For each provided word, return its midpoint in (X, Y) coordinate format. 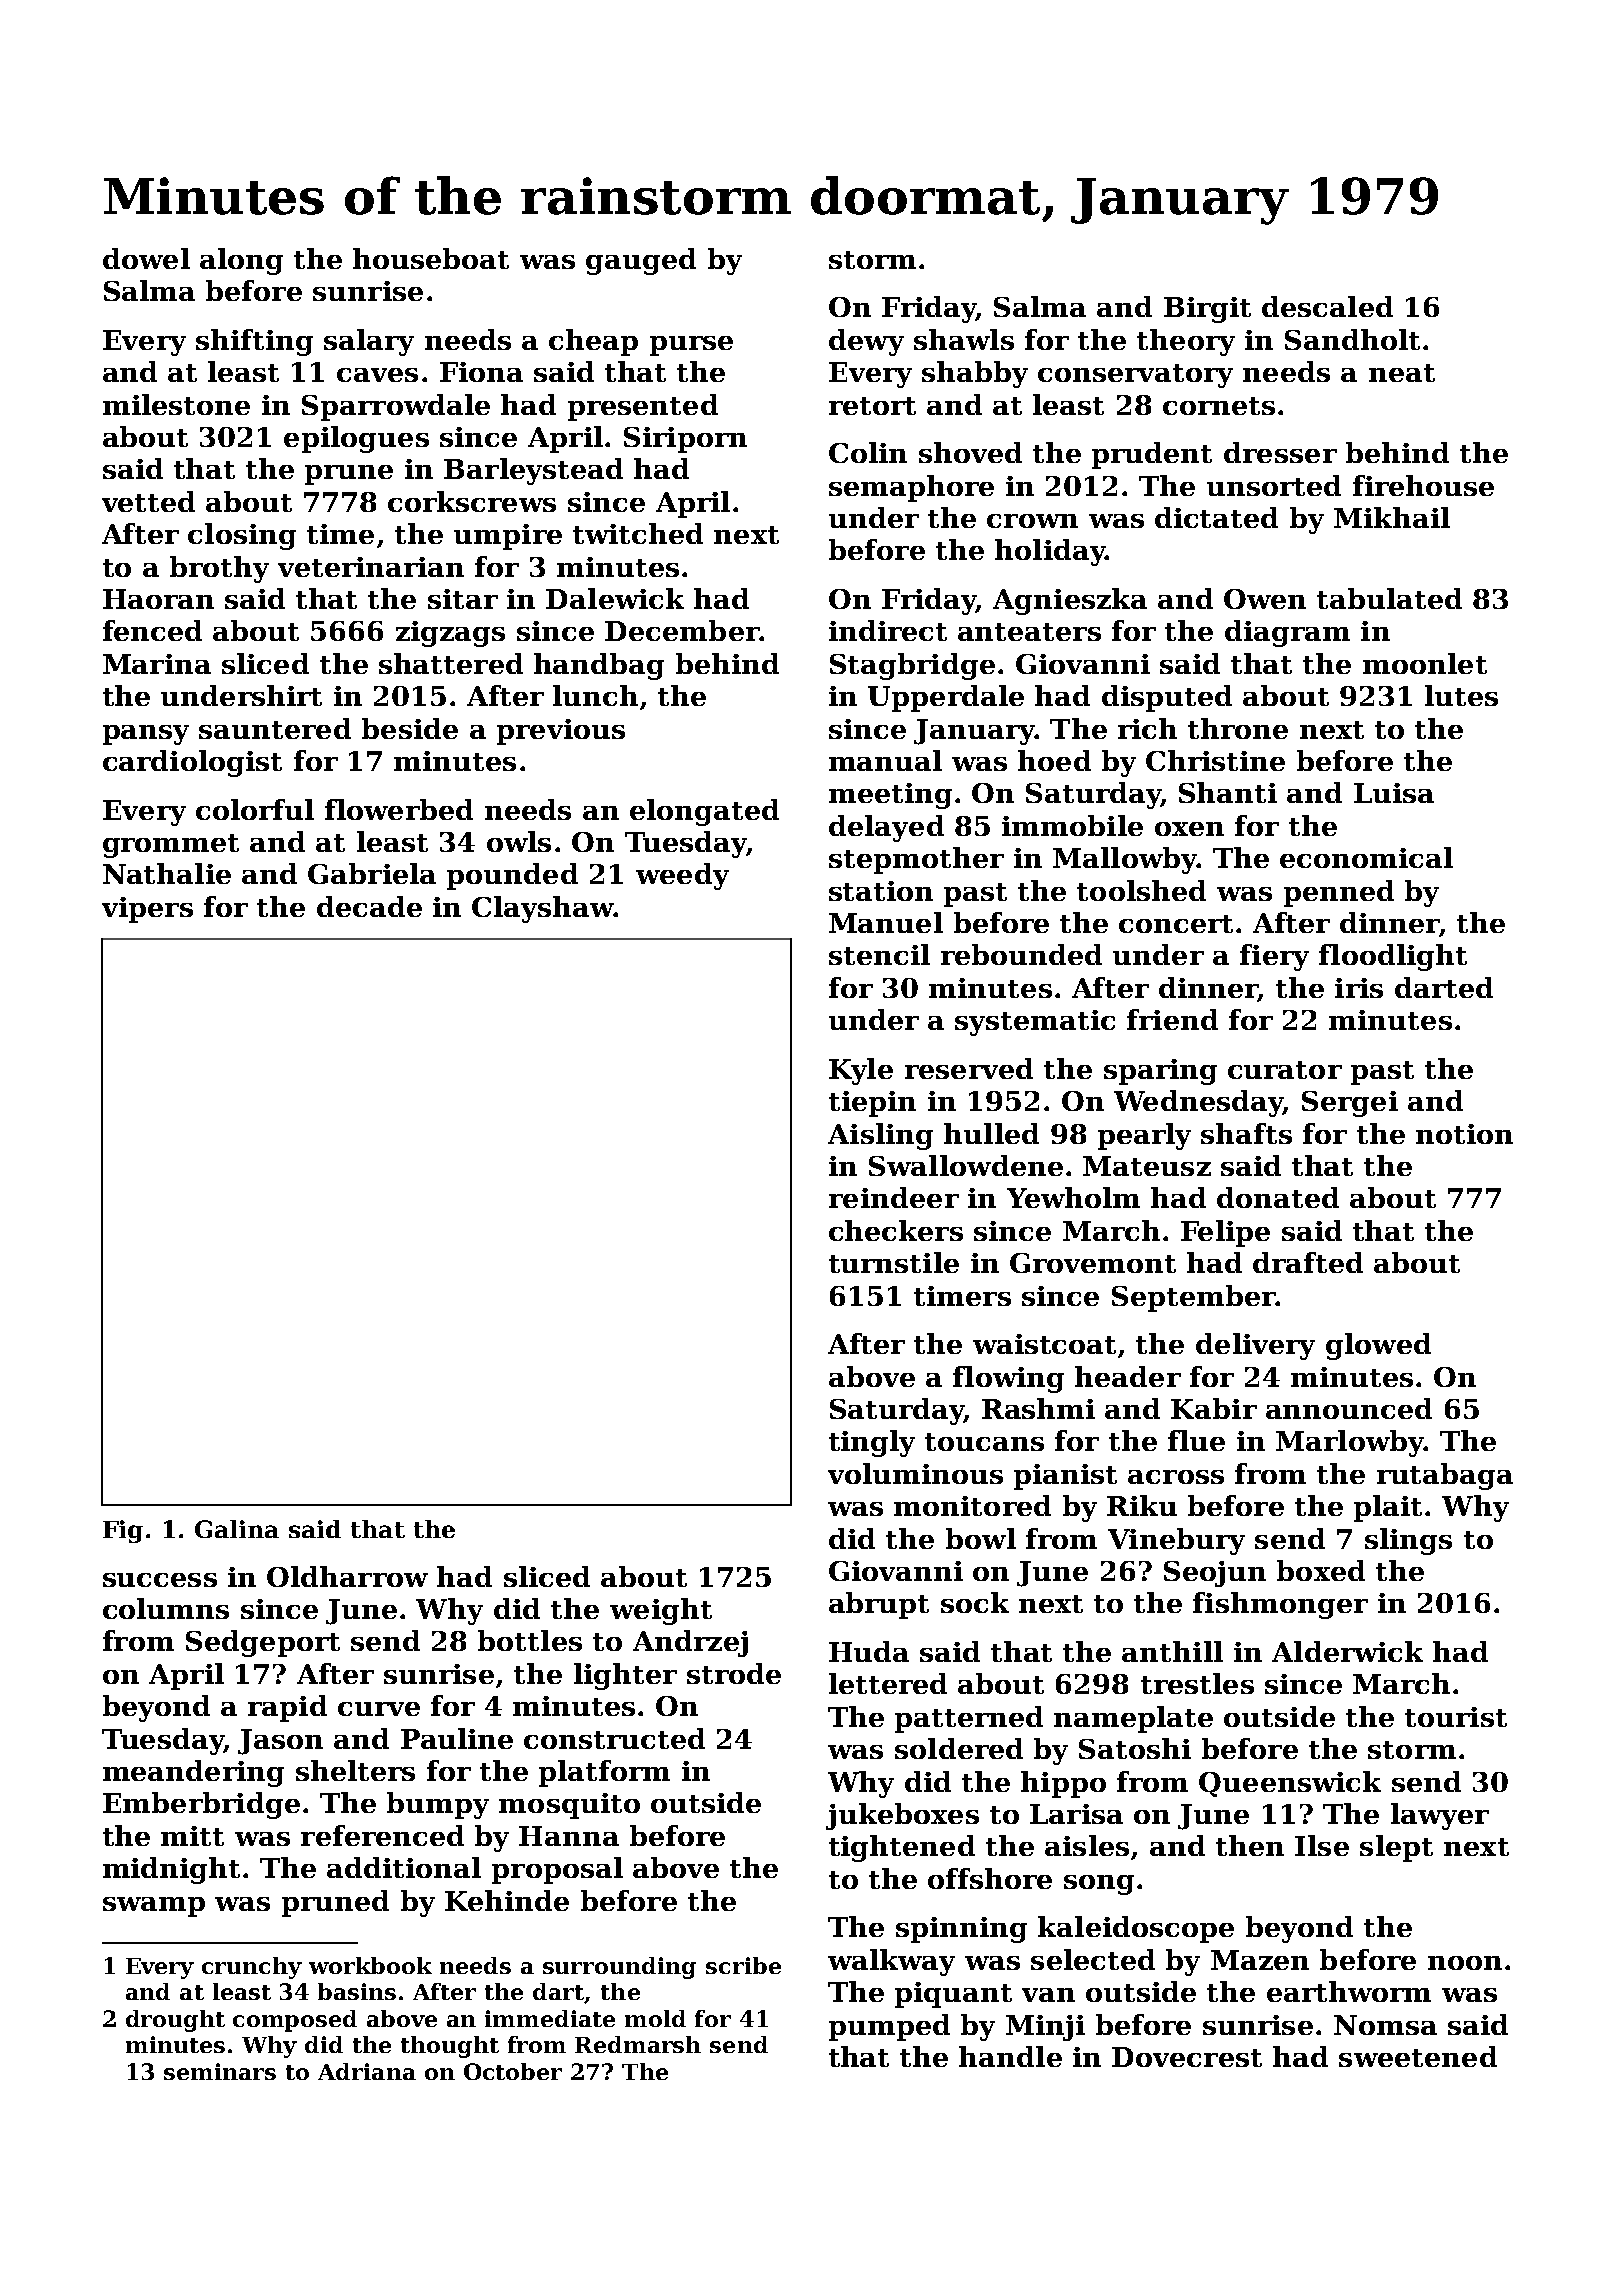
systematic (1035, 1023)
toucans (984, 1442)
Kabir (1214, 1408)
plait (1388, 1508)
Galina (237, 1529)
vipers (147, 910)
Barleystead (533, 471)
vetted (148, 501)
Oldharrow (347, 1576)
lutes (1461, 695)
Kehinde (507, 1900)
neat (1402, 373)
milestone (176, 404)
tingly (872, 1443)
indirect (888, 630)
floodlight (1393, 957)
